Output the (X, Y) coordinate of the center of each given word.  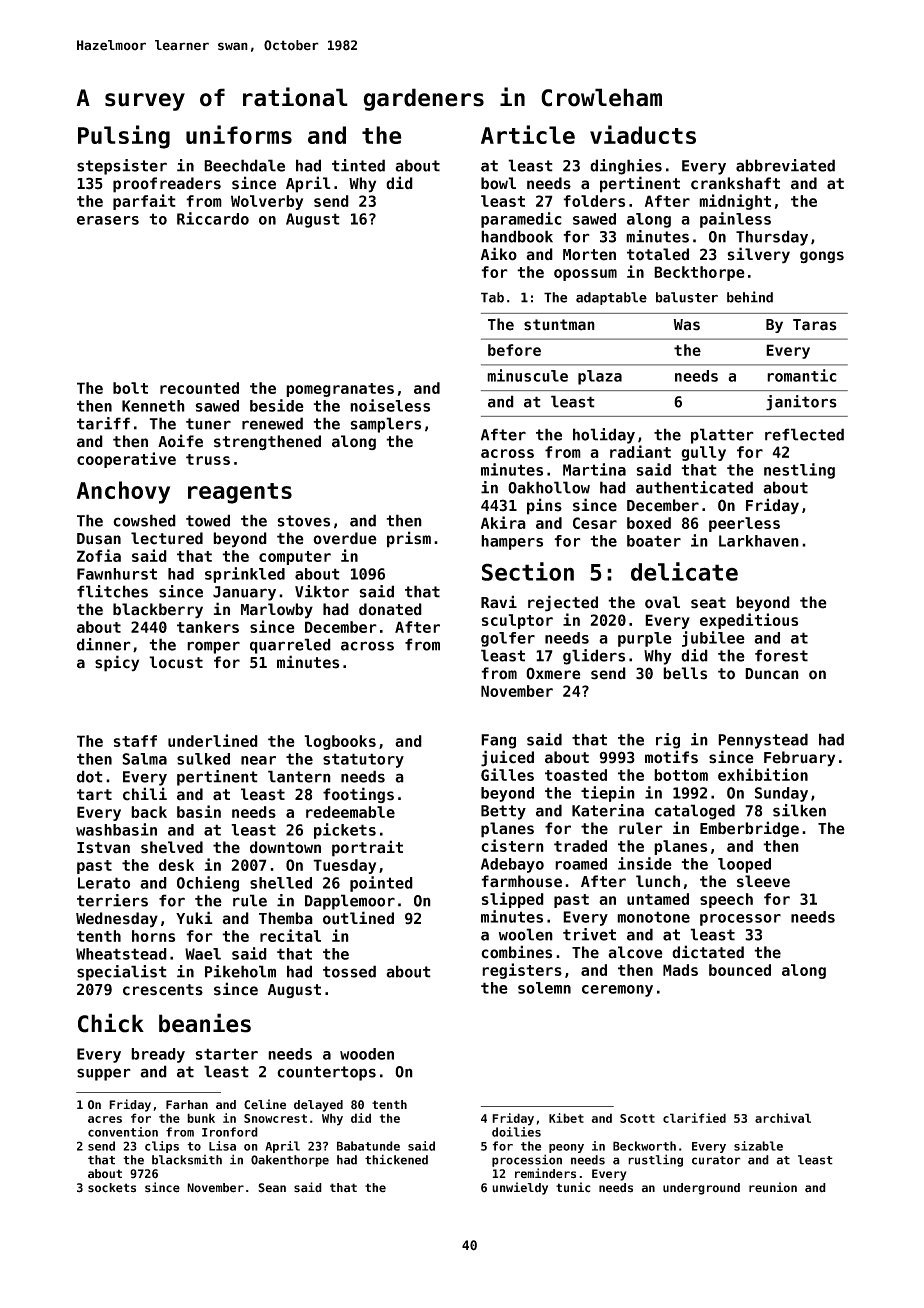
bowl (498, 183)
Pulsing (124, 137)
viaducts (643, 134)
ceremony (617, 991)
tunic (573, 1187)
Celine (265, 1104)
